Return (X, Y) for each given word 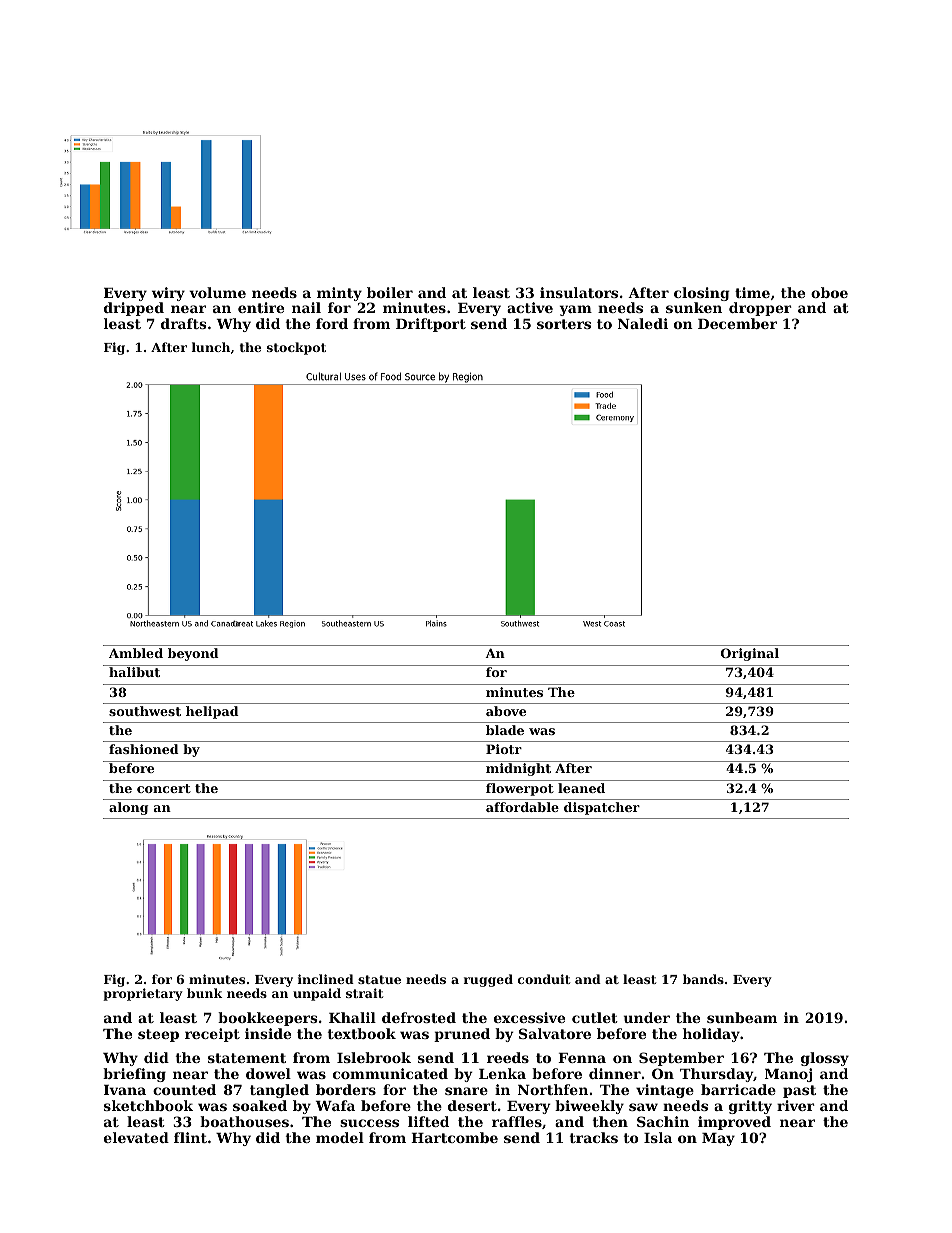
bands (703, 979)
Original (750, 654)
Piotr (504, 749)
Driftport (431, 325)
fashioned (144, 749)
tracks (594, 1137)
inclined (326, 979)
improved (734, 1123)
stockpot (296, 348)
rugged (488, 980)
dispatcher (602, 808)
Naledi (643, 323)
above (506, 711)
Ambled (136, 653)
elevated (136, 1137)
